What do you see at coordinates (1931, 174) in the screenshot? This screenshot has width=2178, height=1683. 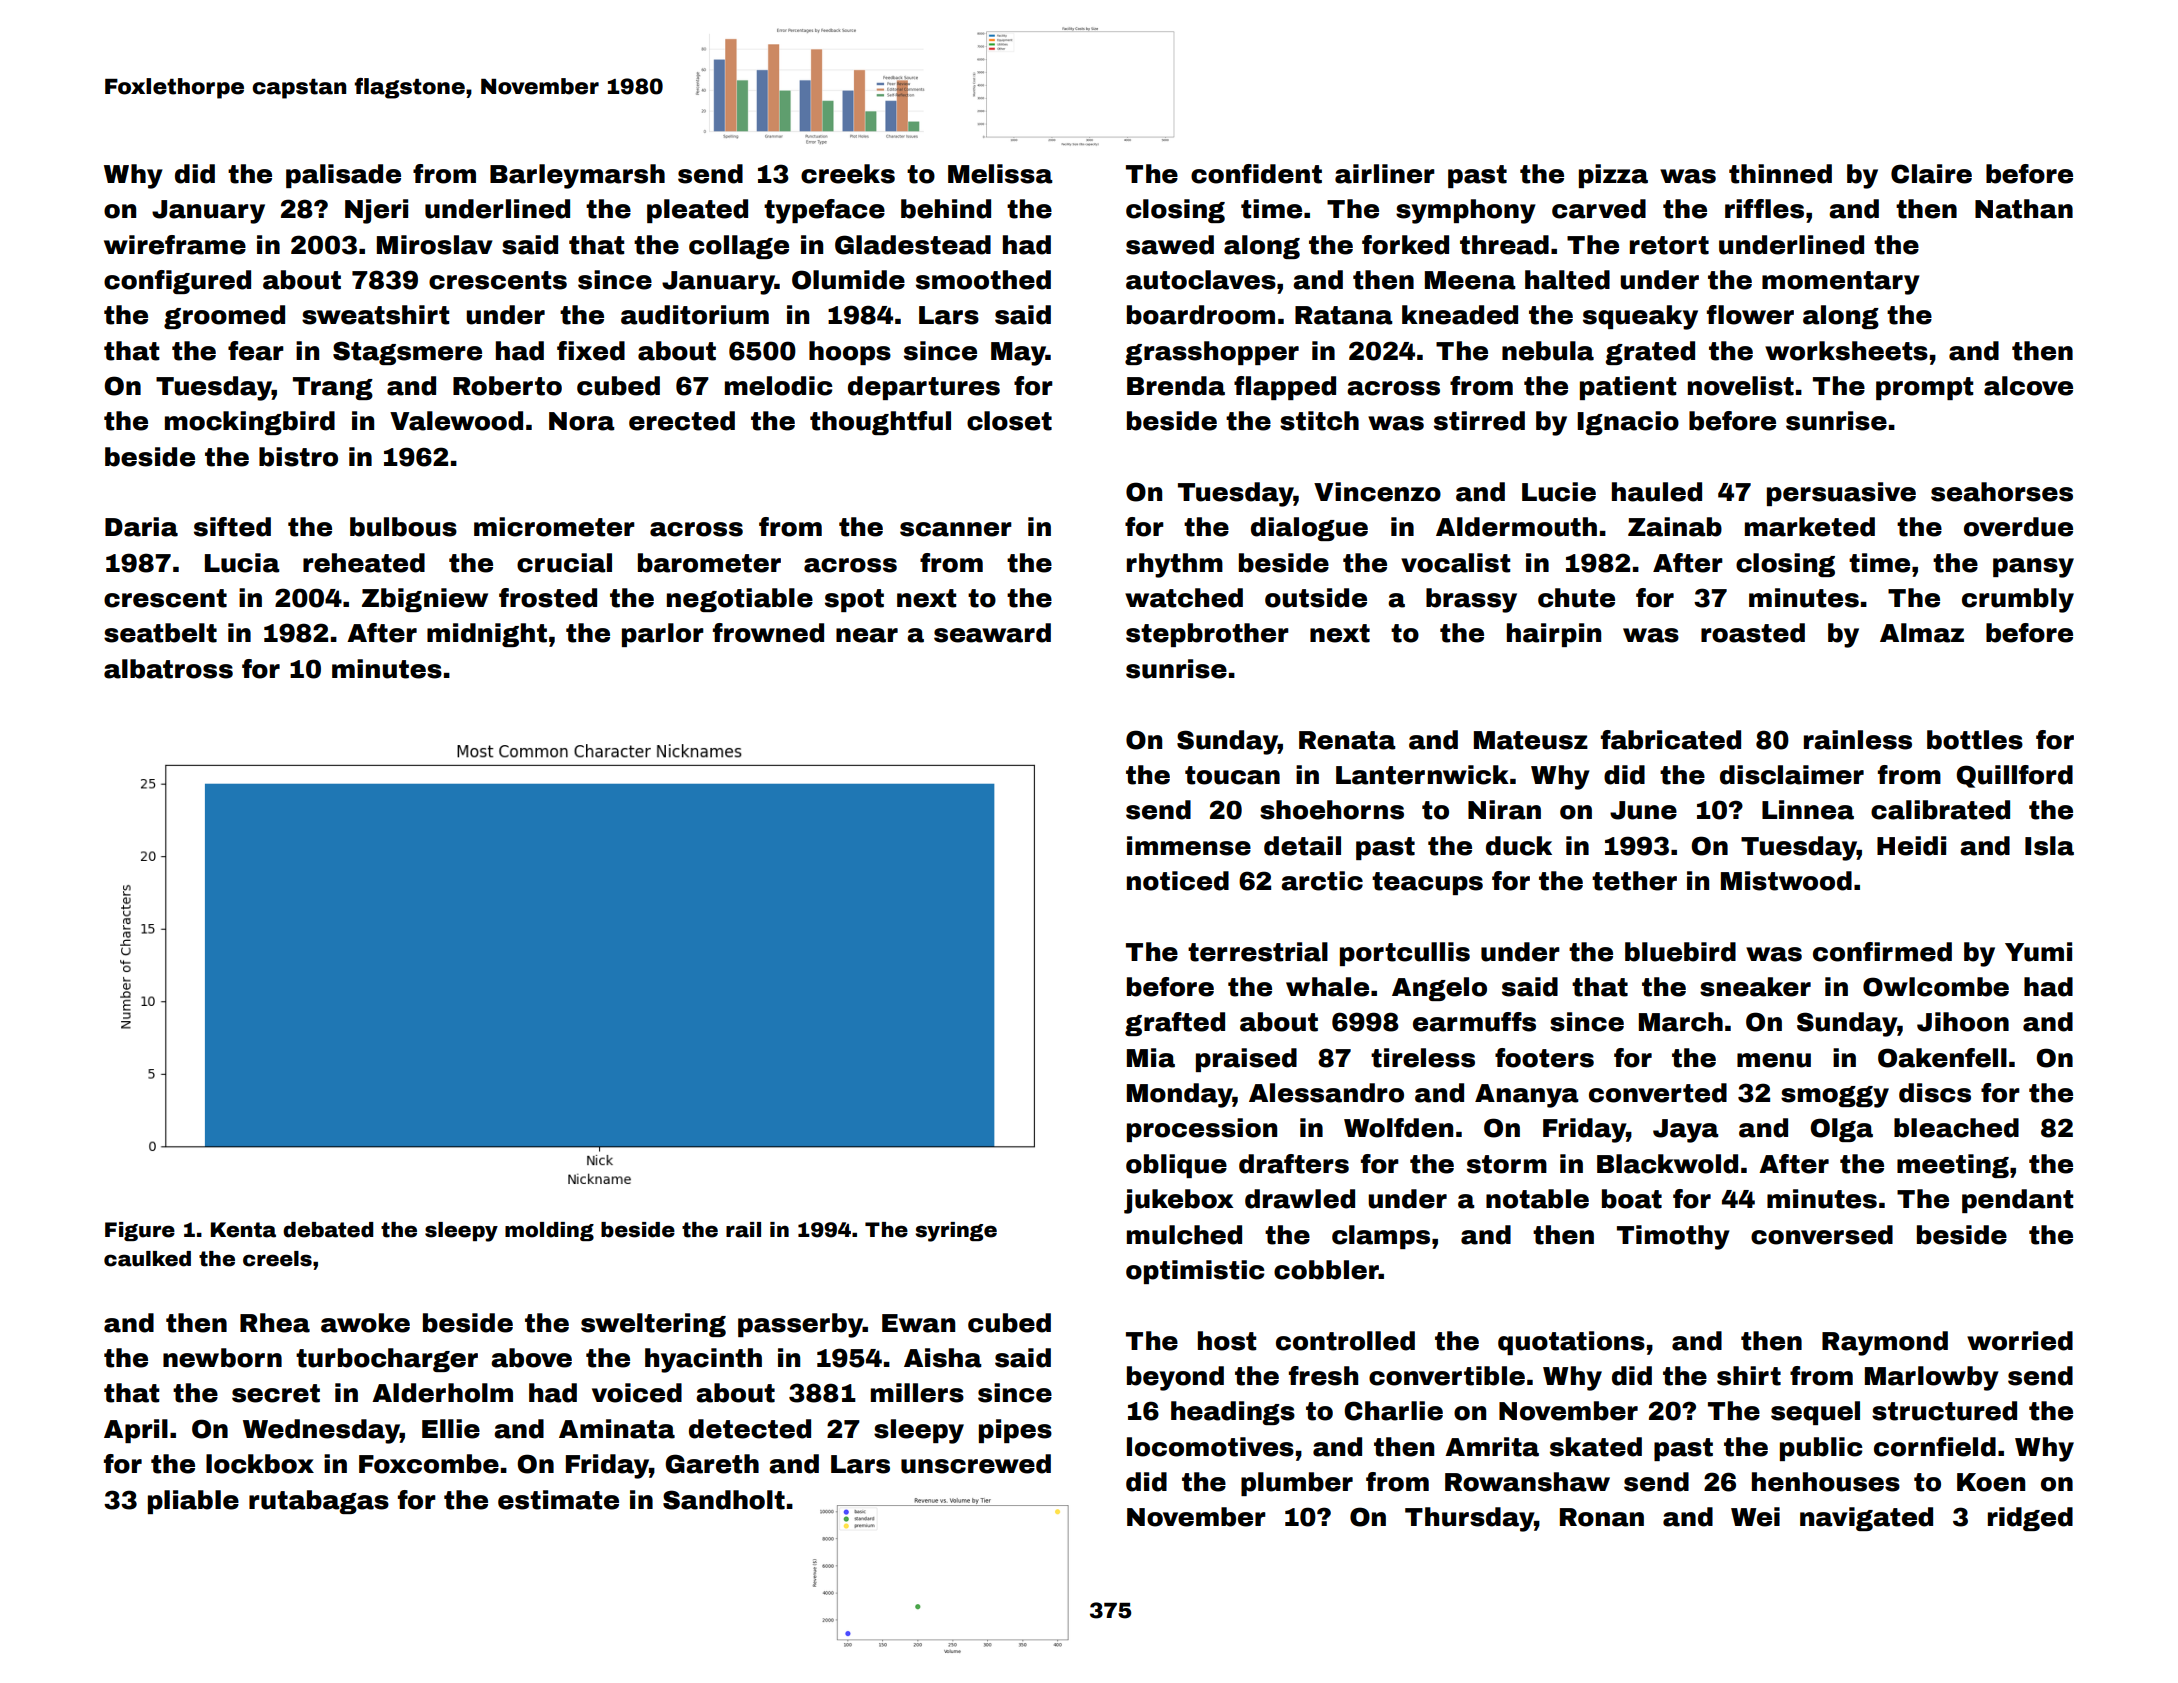 I see `Claire` at bounding box center [1931, 174].
